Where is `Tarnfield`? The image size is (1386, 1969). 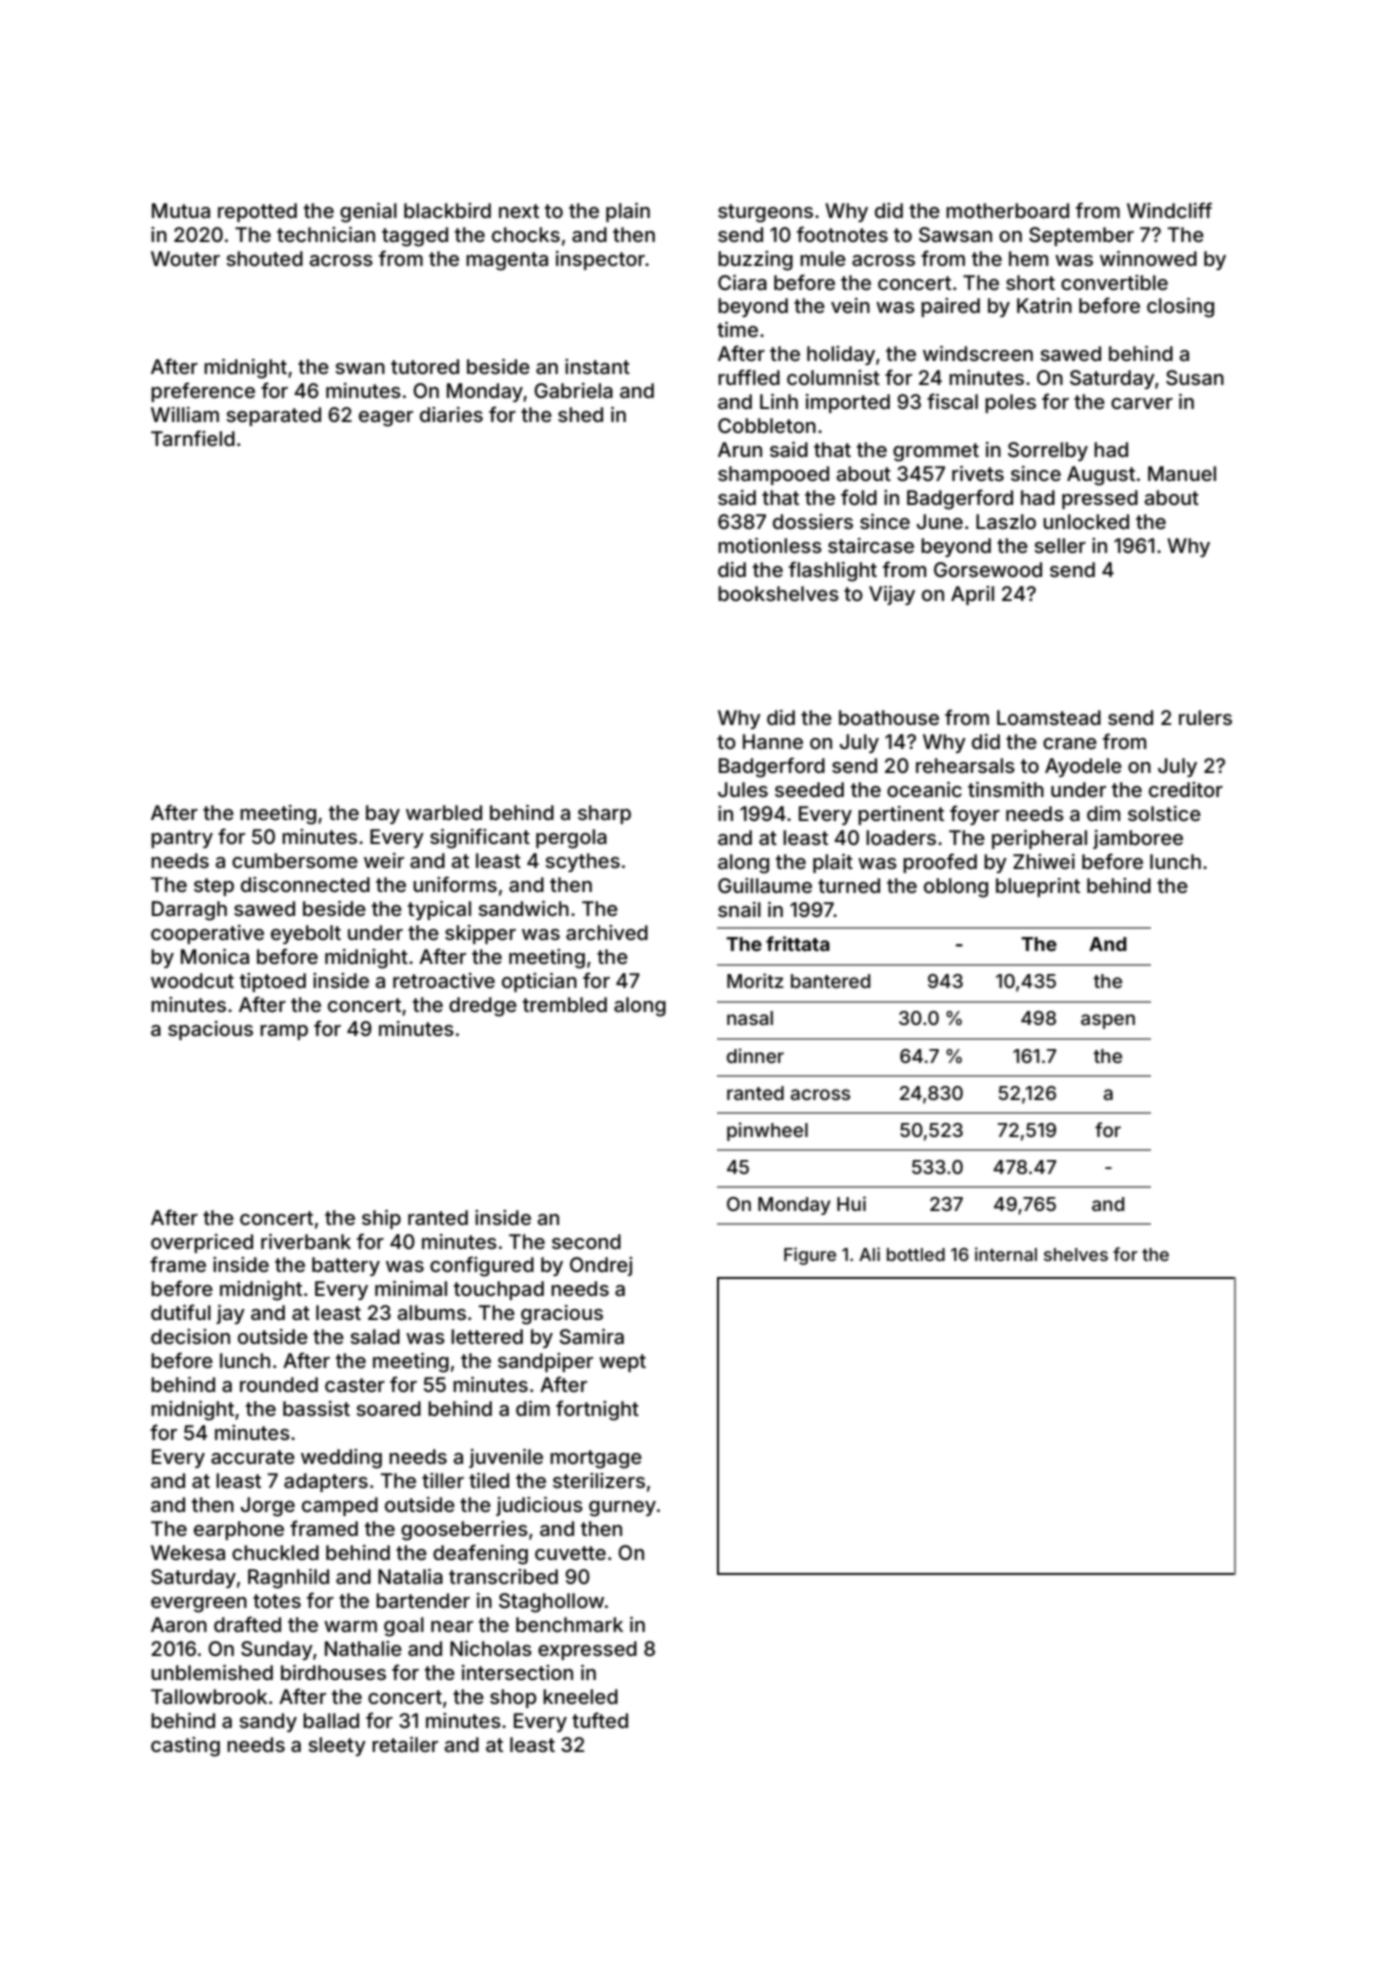
Tarnfield is located at coordinates (193, 438).
